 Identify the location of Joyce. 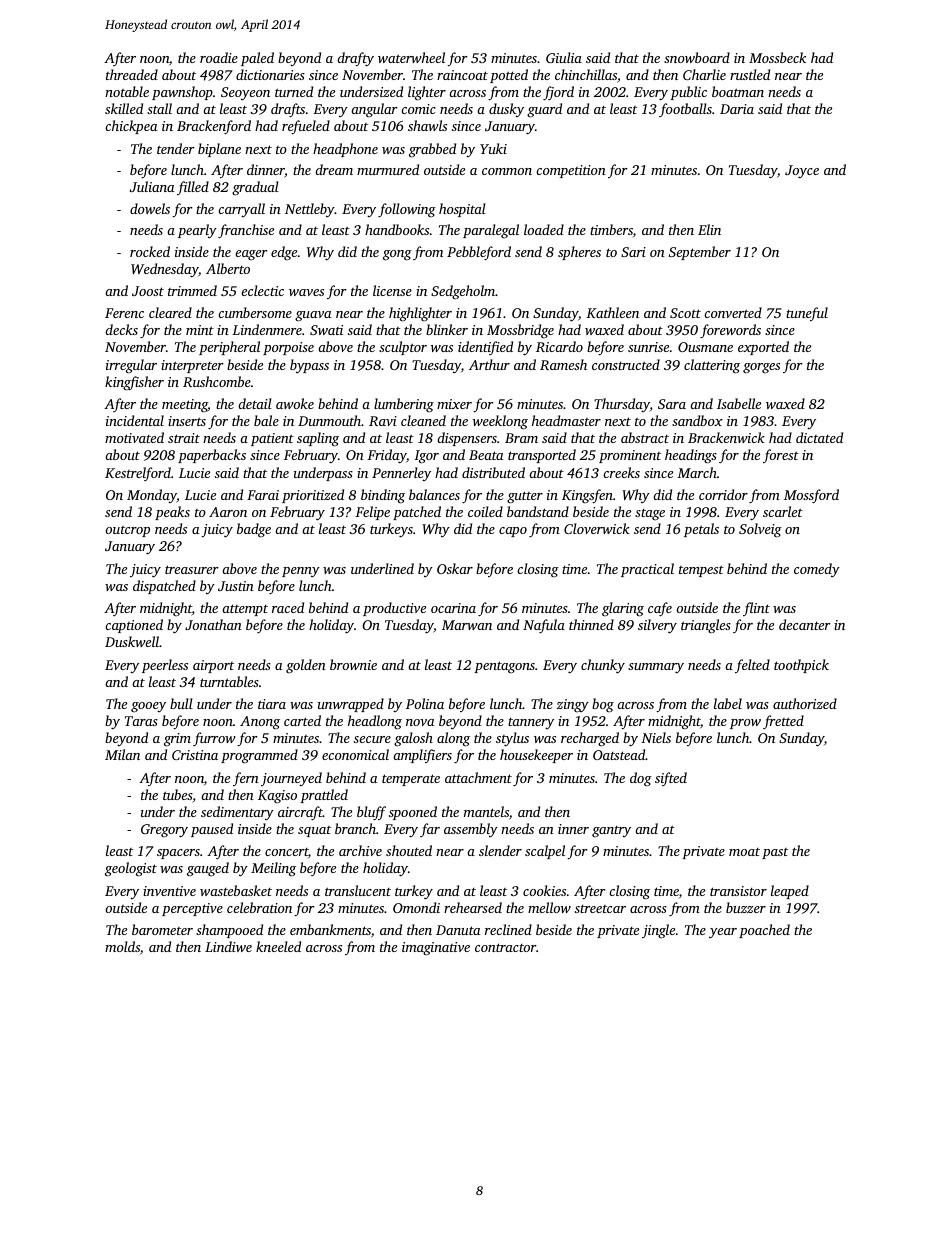
(802, 171).
